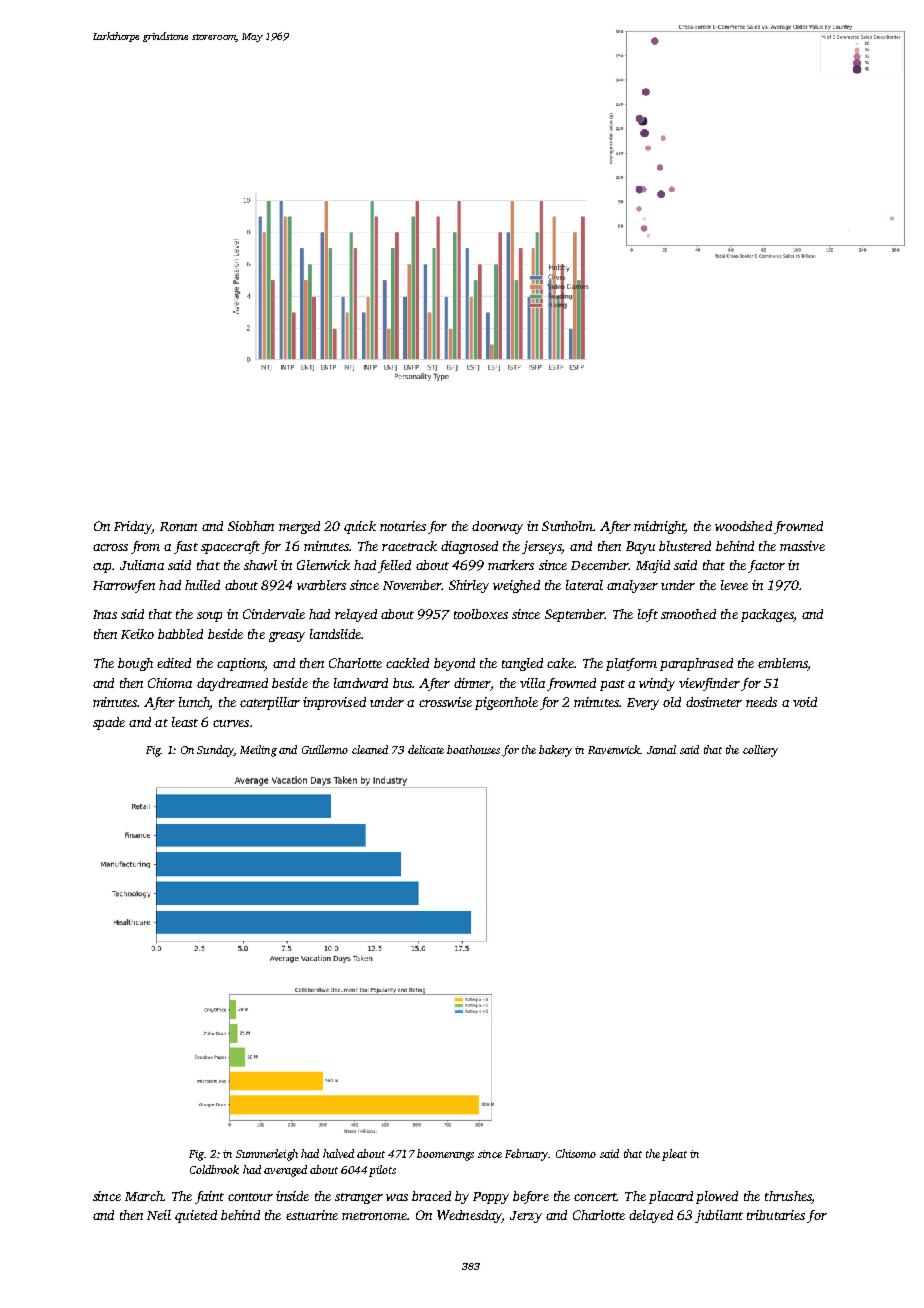  I want to click on shawl, so click(260, 565).
